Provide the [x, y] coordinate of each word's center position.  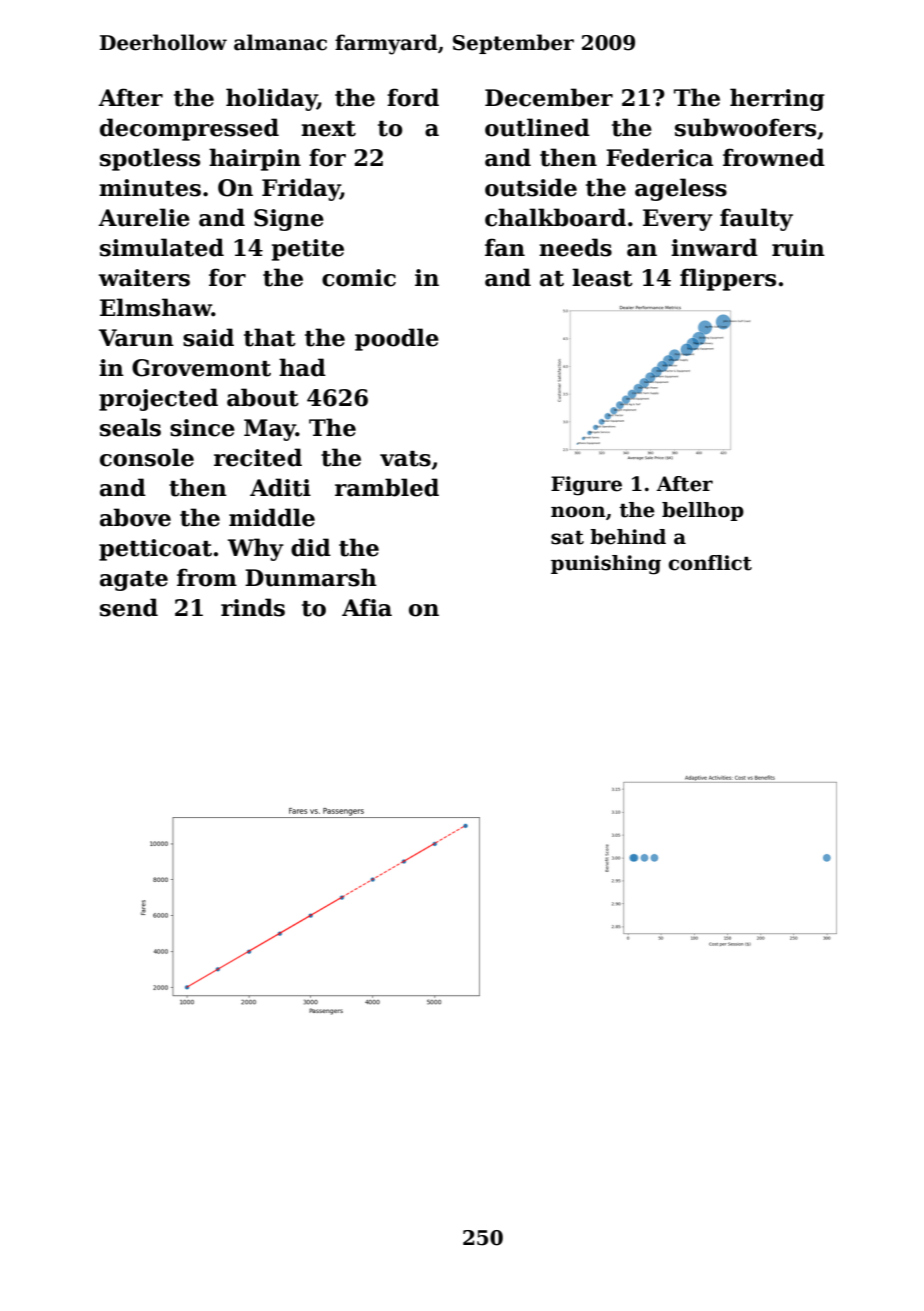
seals [130, 427]
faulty [756, 219]
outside [531, 187]
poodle [397, 339]
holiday [271, 99]
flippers [728, 279]
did [311, 547]
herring [777, 99]
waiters [144, 278]
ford [413, 97]
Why [256, 549]
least [602, 277]
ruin [798, 248]
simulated [162, 247]
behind [628, 537]
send [129, 607]
